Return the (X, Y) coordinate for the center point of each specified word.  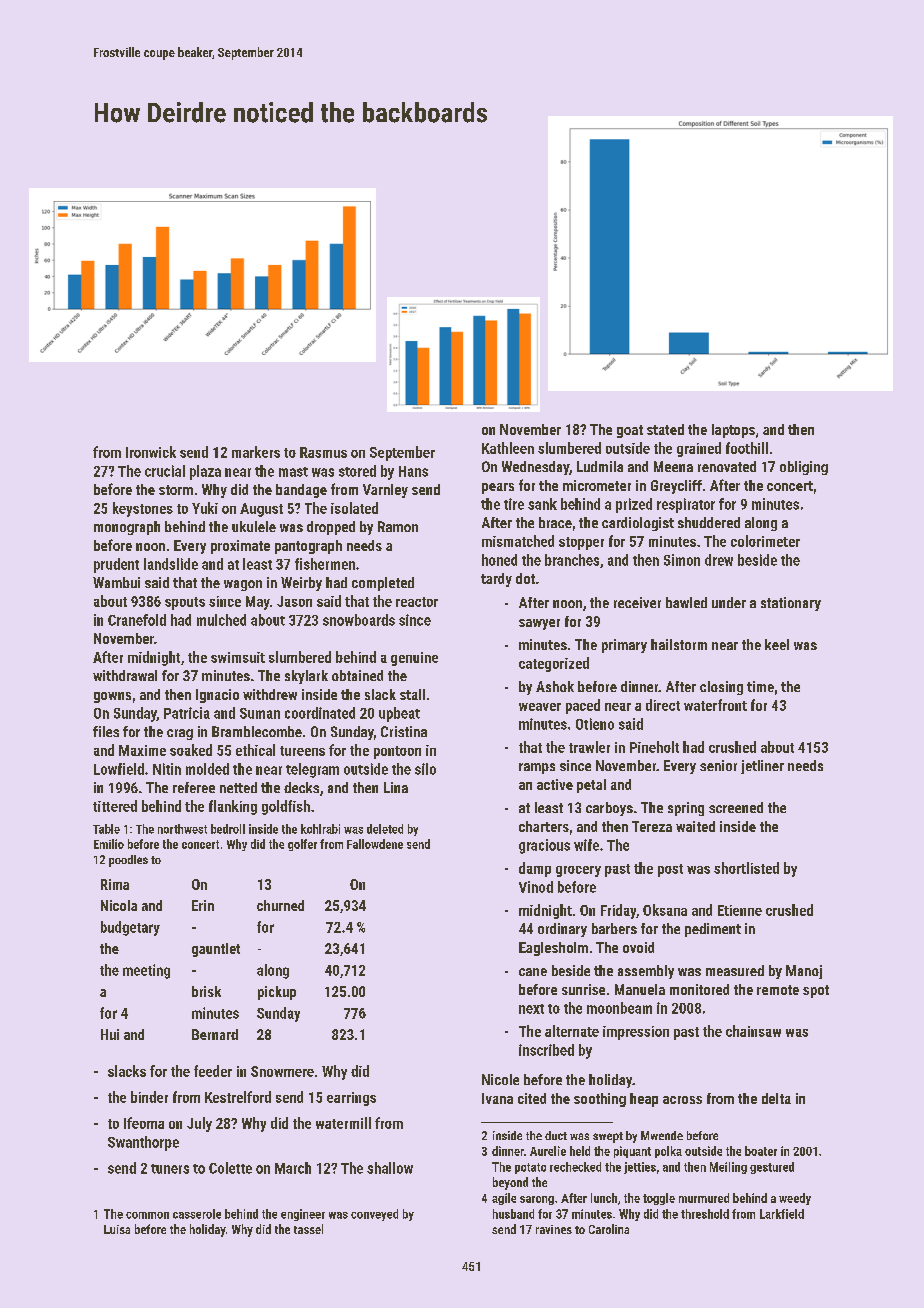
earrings (351, 1099)
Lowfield (119, 769)
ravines (554, 1229)
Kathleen (508, 448)
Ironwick (151, 452)
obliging (804, 468)
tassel (308, 1229)
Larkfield (782, 1214)
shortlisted (746, 868)
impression (636, 1033)
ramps (537, 768)
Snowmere (282, 1071)
